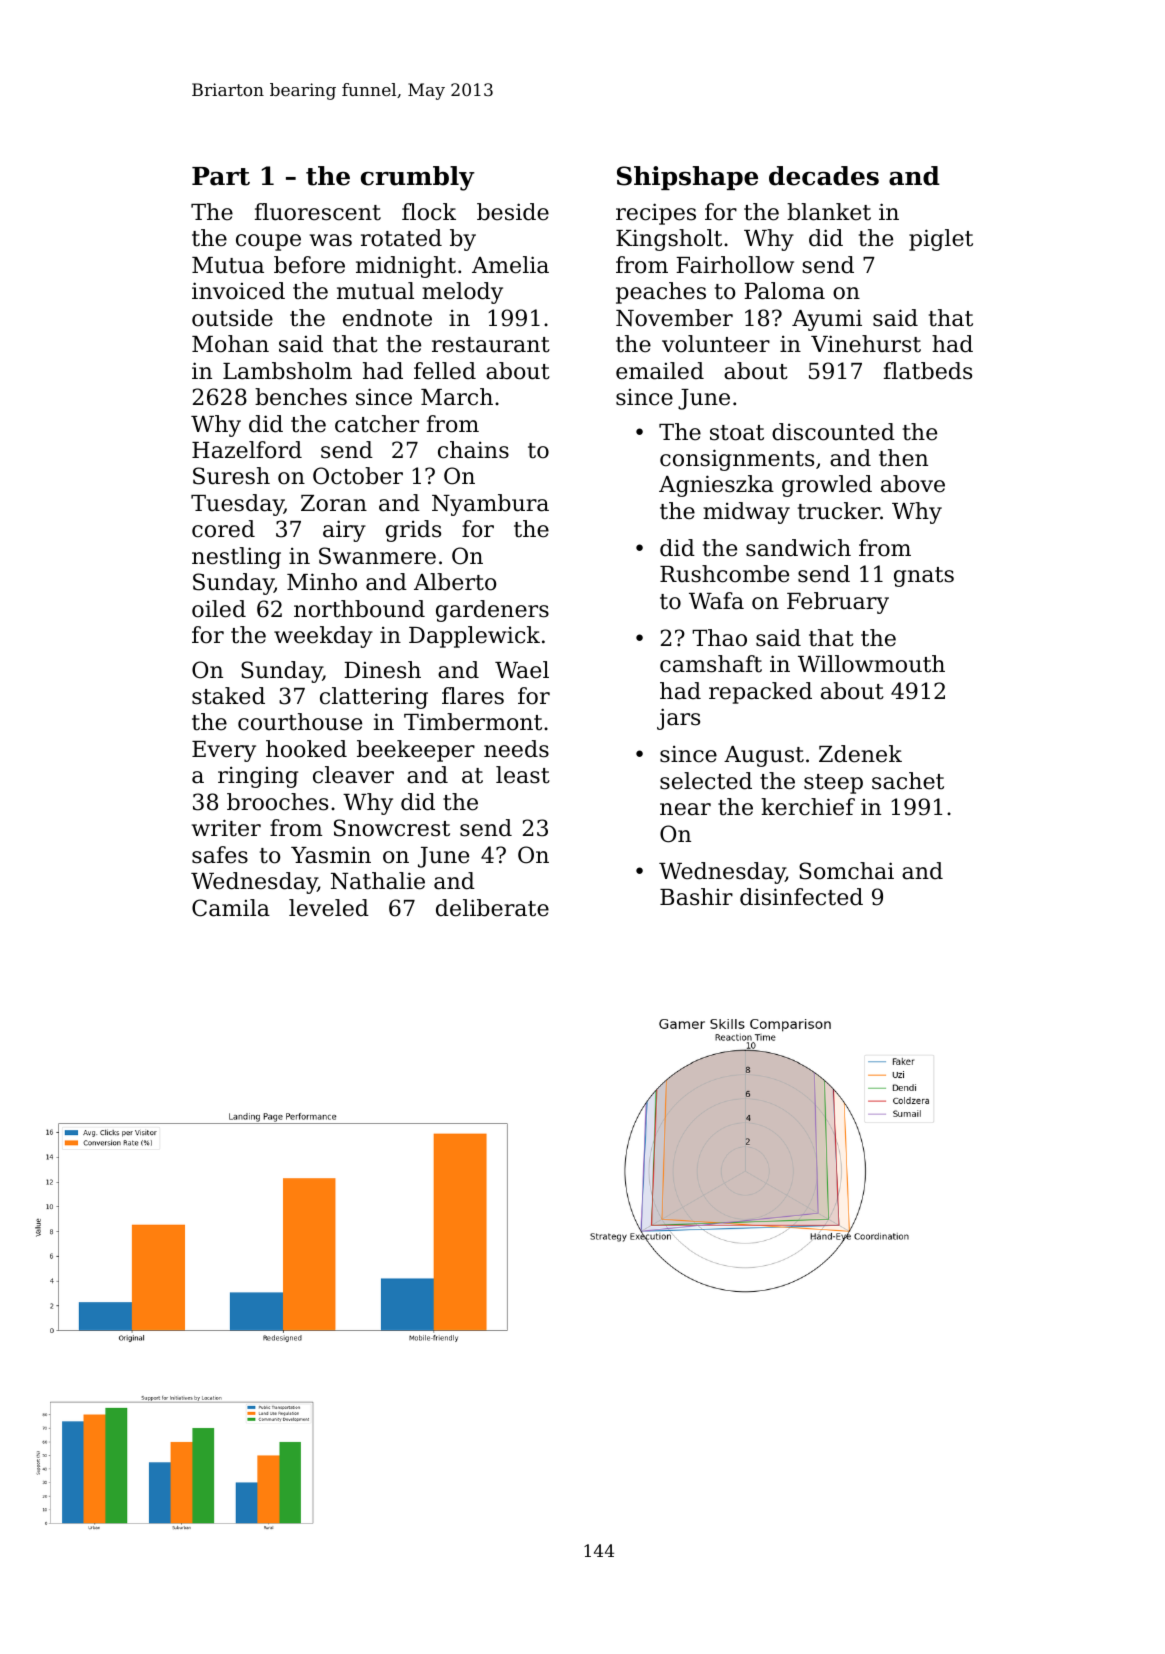  Describe the element at coordinates (232, 318) in the screenshot. I see `outside` at that location.
